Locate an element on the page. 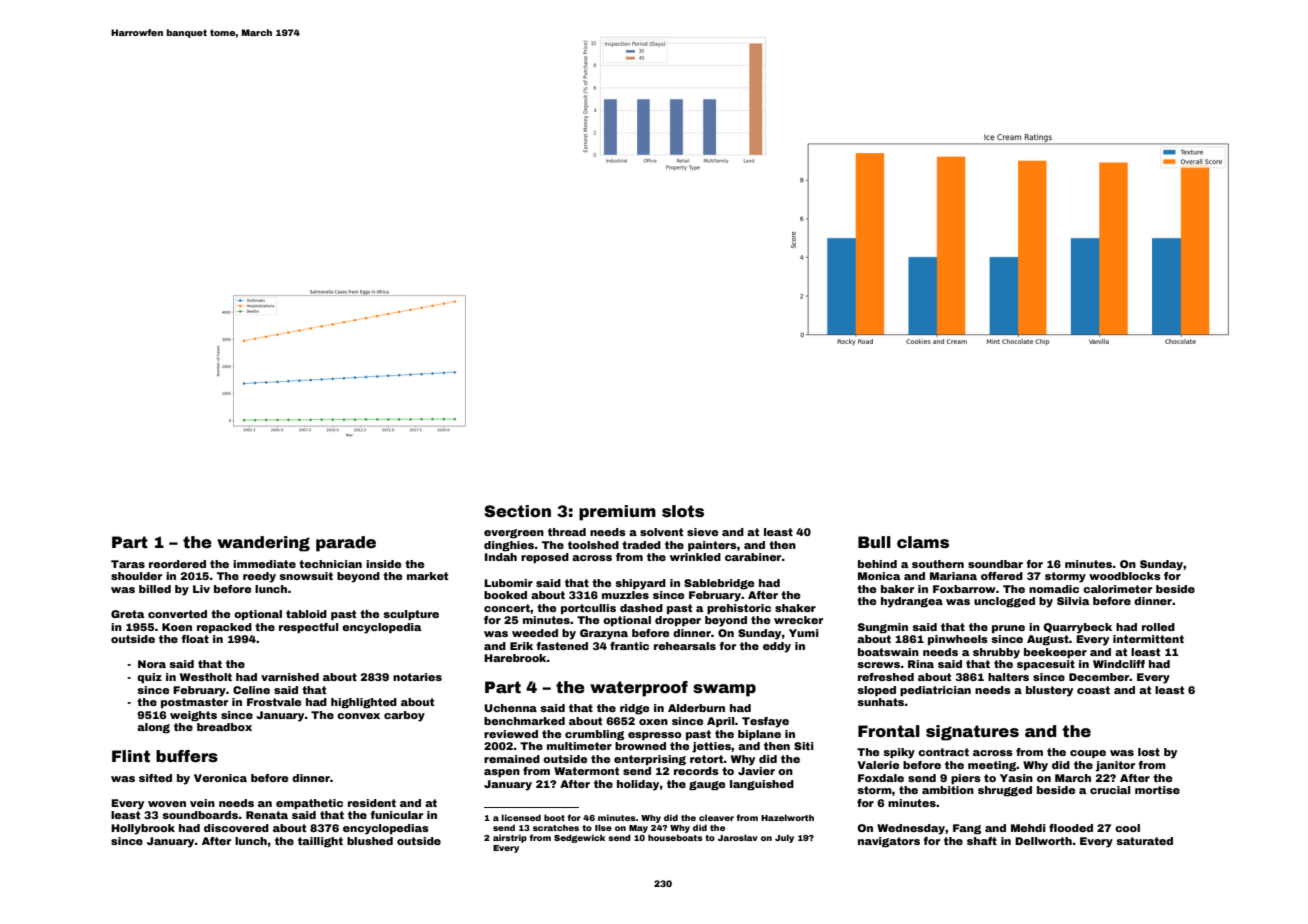 This image has height=924, width=1308. Frostvale is located at coordinates (274, 702).
